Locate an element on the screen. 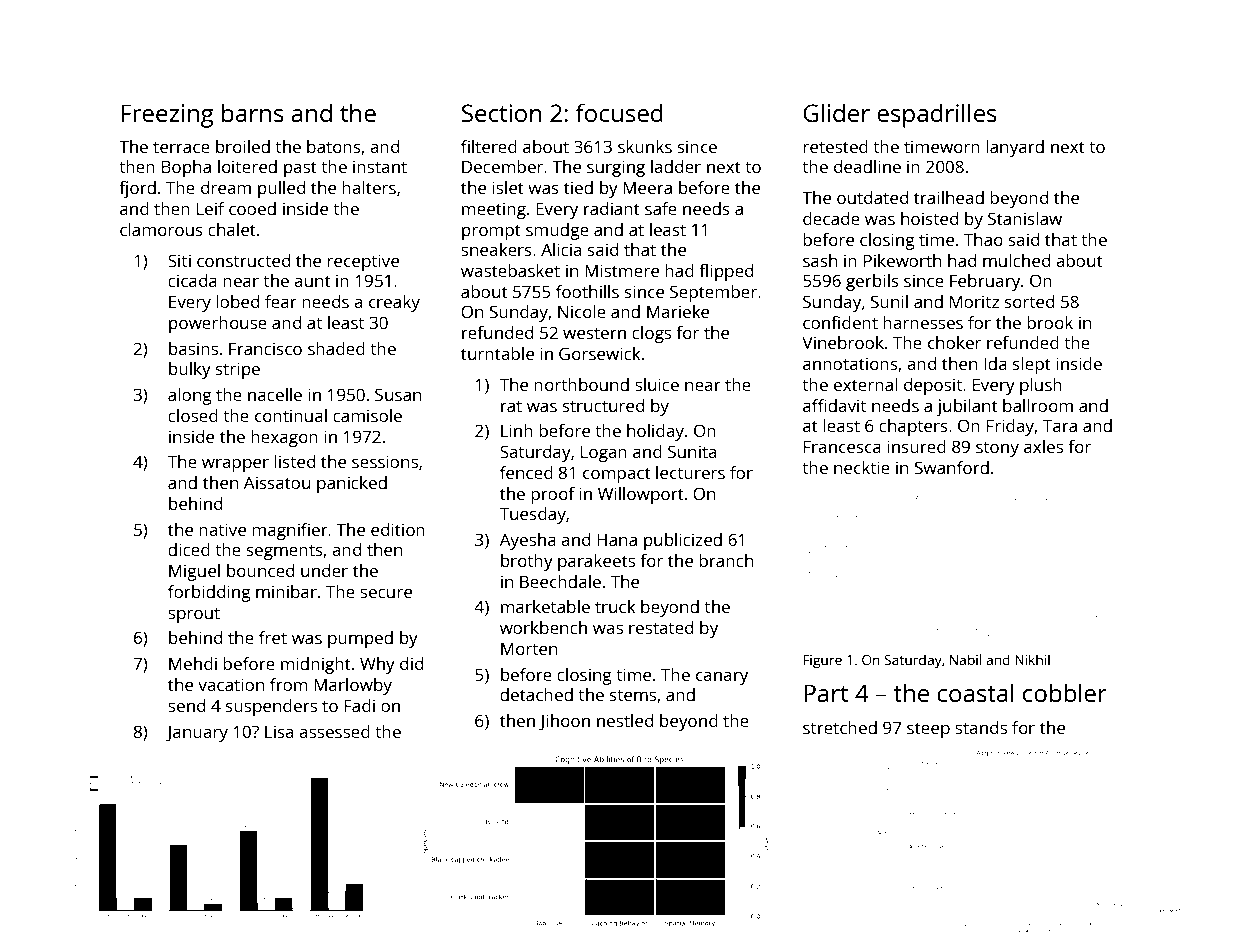 The height and width of the screenshot is (952, 1233). barns is located at coordinates (253, 112).
